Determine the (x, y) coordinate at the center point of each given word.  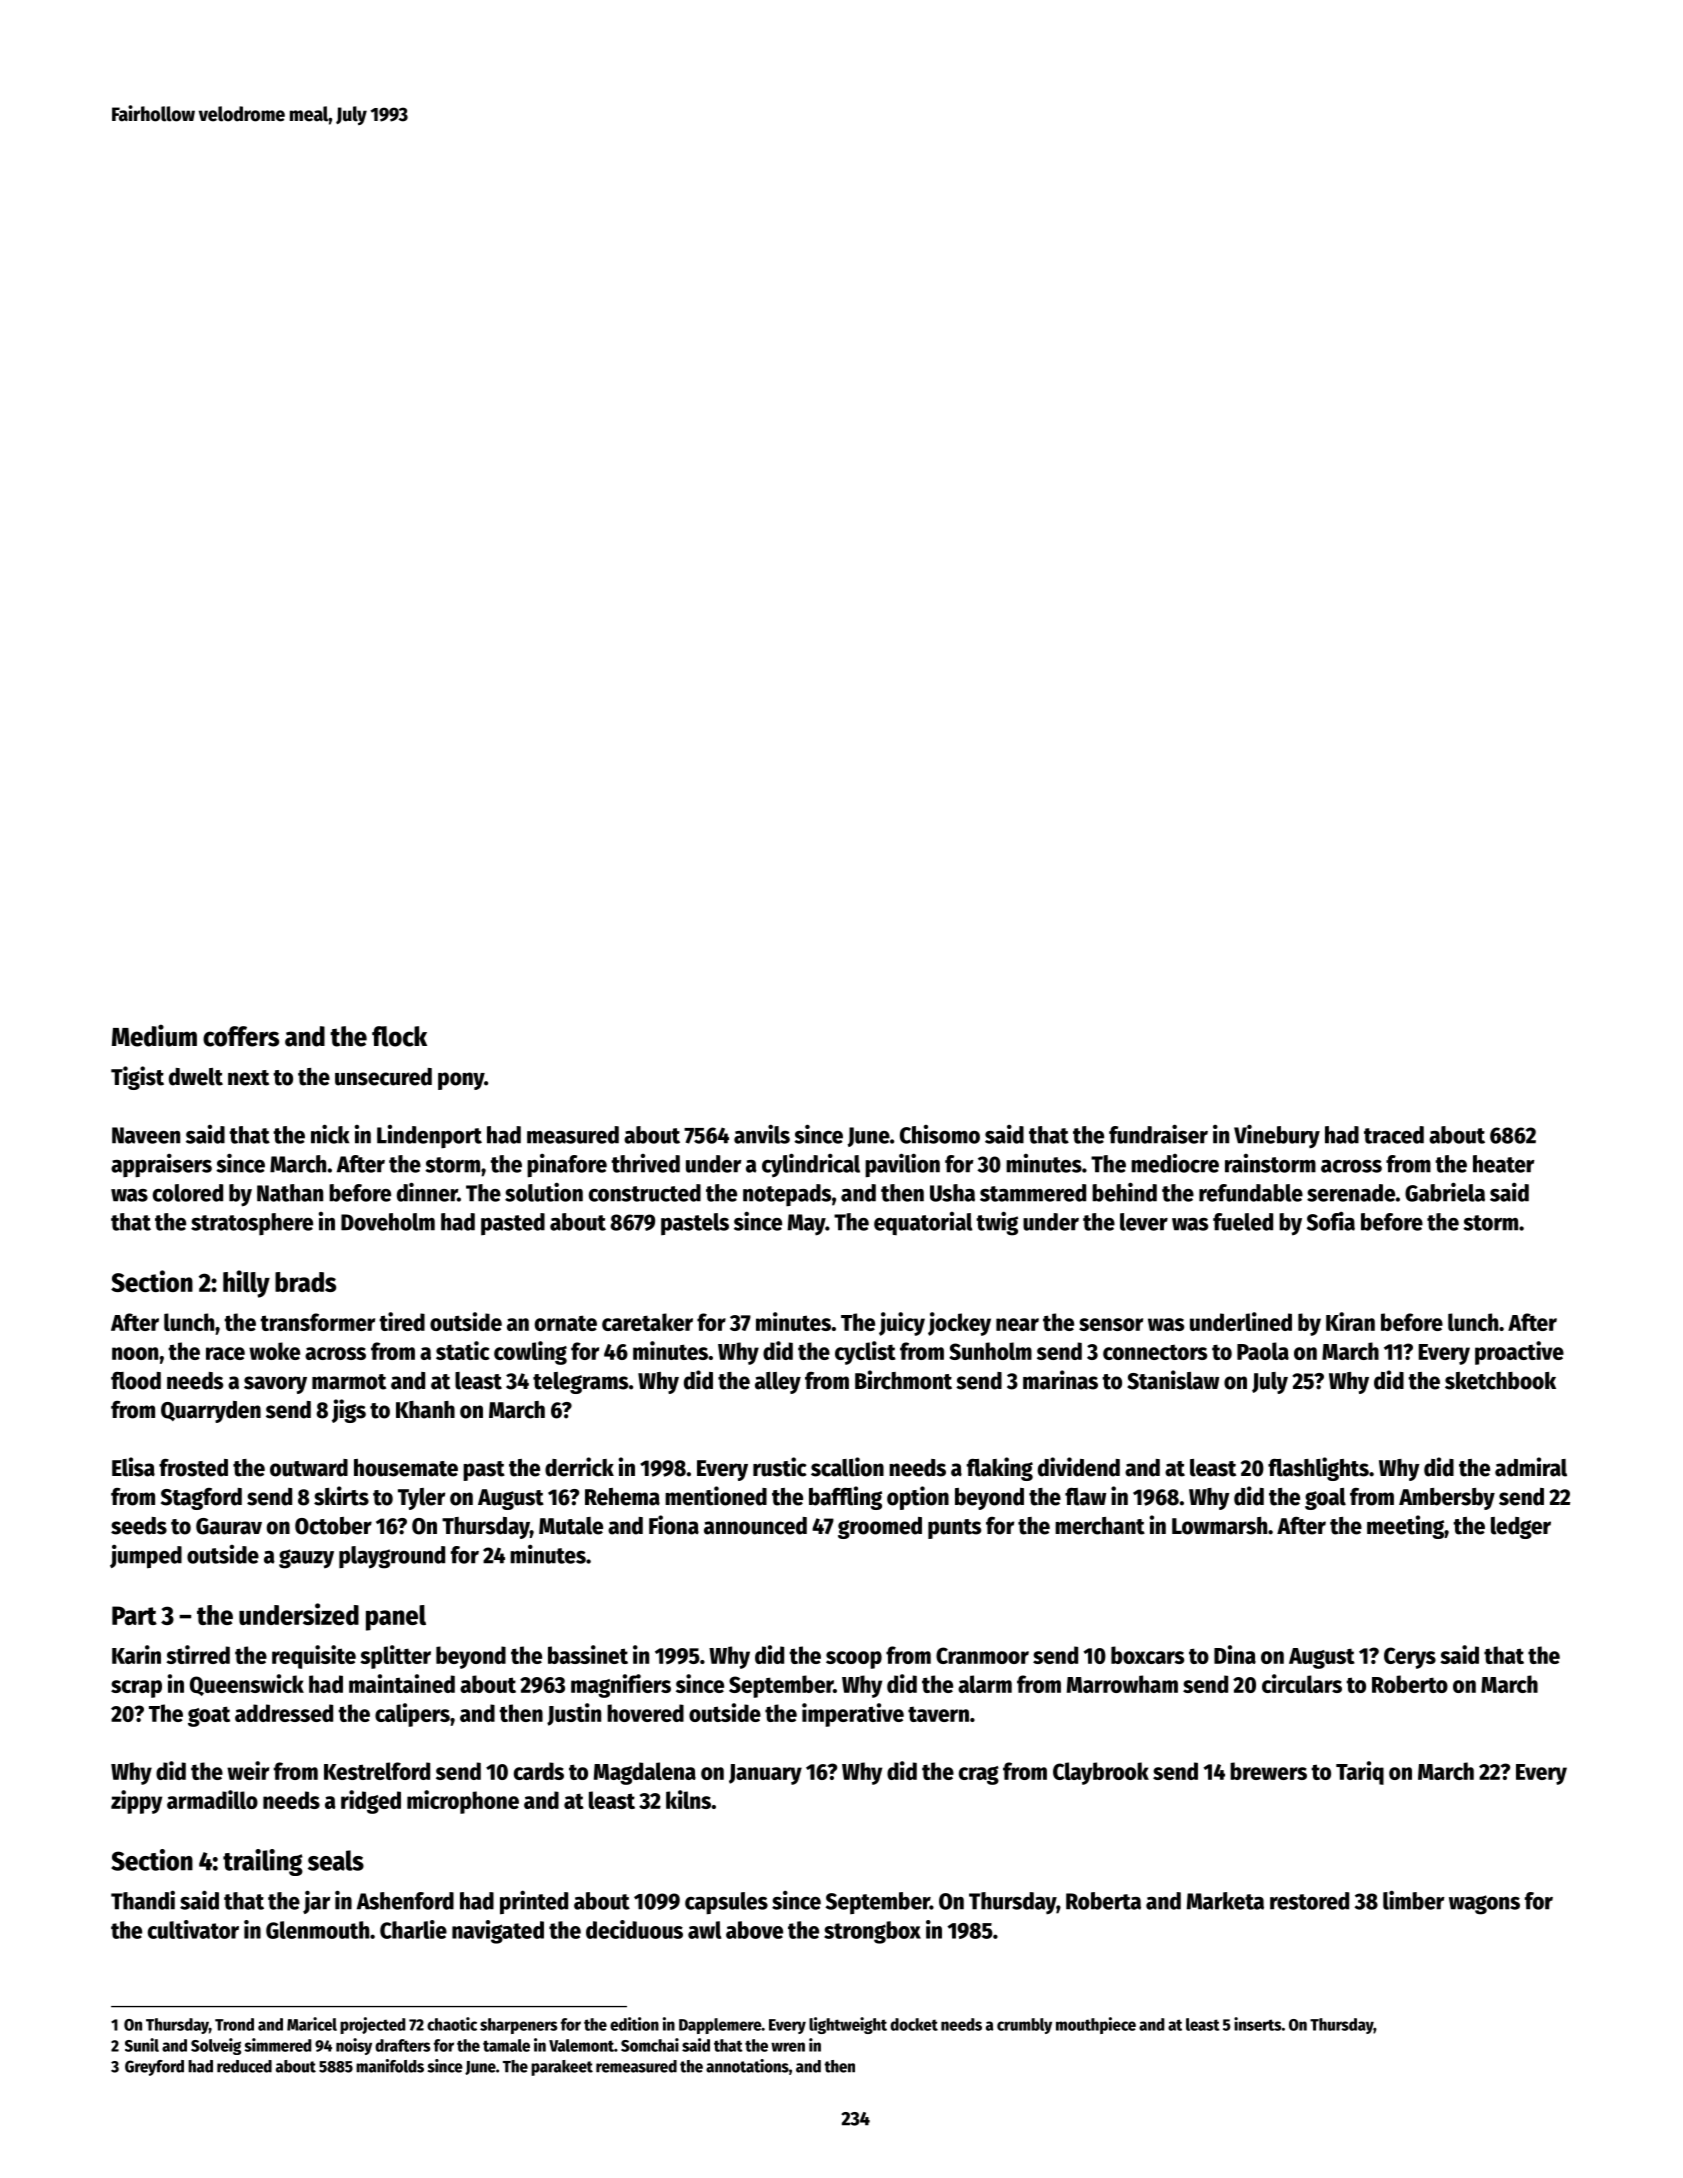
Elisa (133, 1467)
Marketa (1225, 1901)
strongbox (872, 1932)
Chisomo (940, 1134)
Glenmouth (317, 1930)
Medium (154, 1035)
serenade (1351, 1193)
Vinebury (1277, 1136)
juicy (902, 1324)
